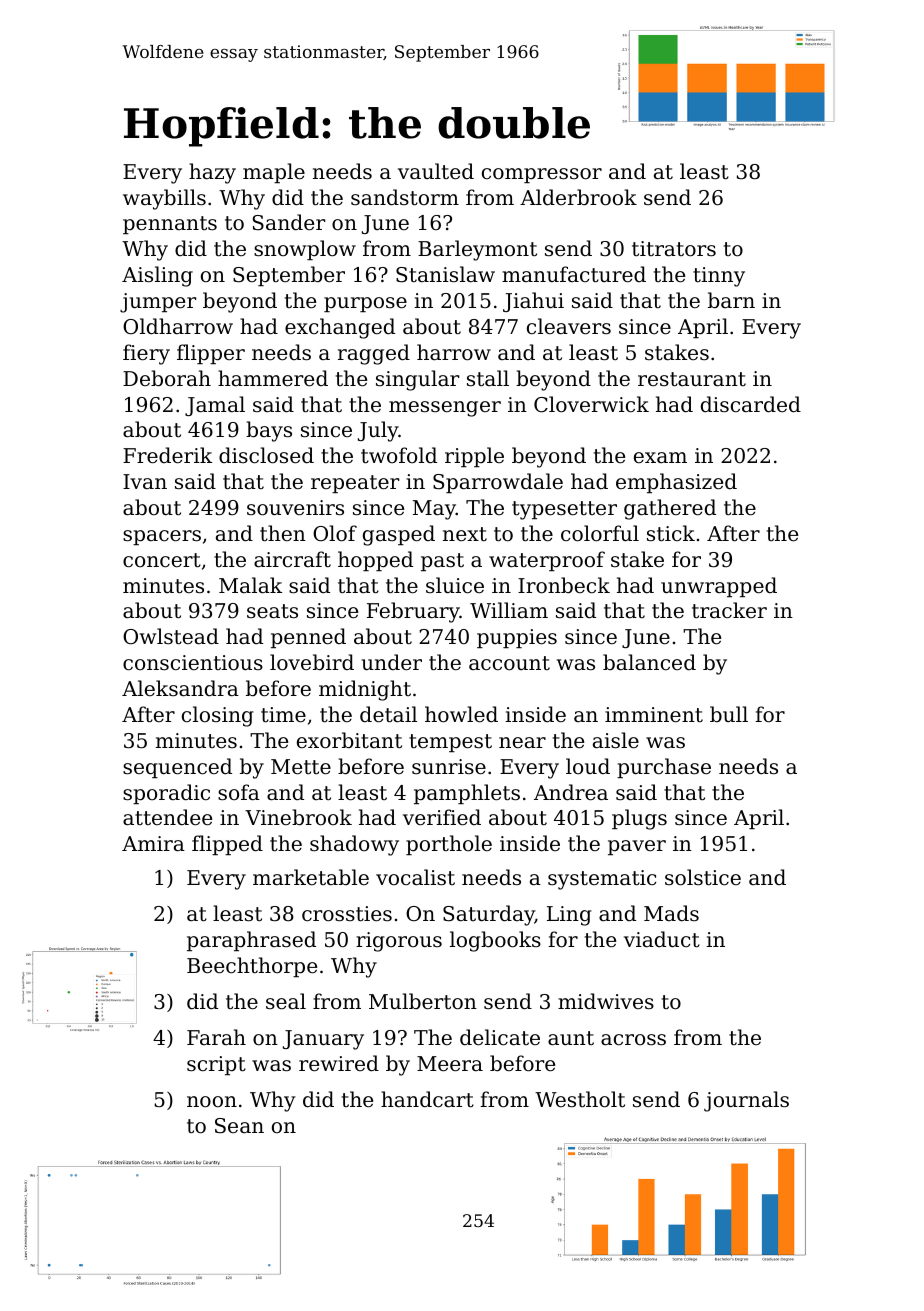 This document has height=1311, width=924. Describe the element at coordinates (193, 663) in the document. I see `conscientious` at that location.
